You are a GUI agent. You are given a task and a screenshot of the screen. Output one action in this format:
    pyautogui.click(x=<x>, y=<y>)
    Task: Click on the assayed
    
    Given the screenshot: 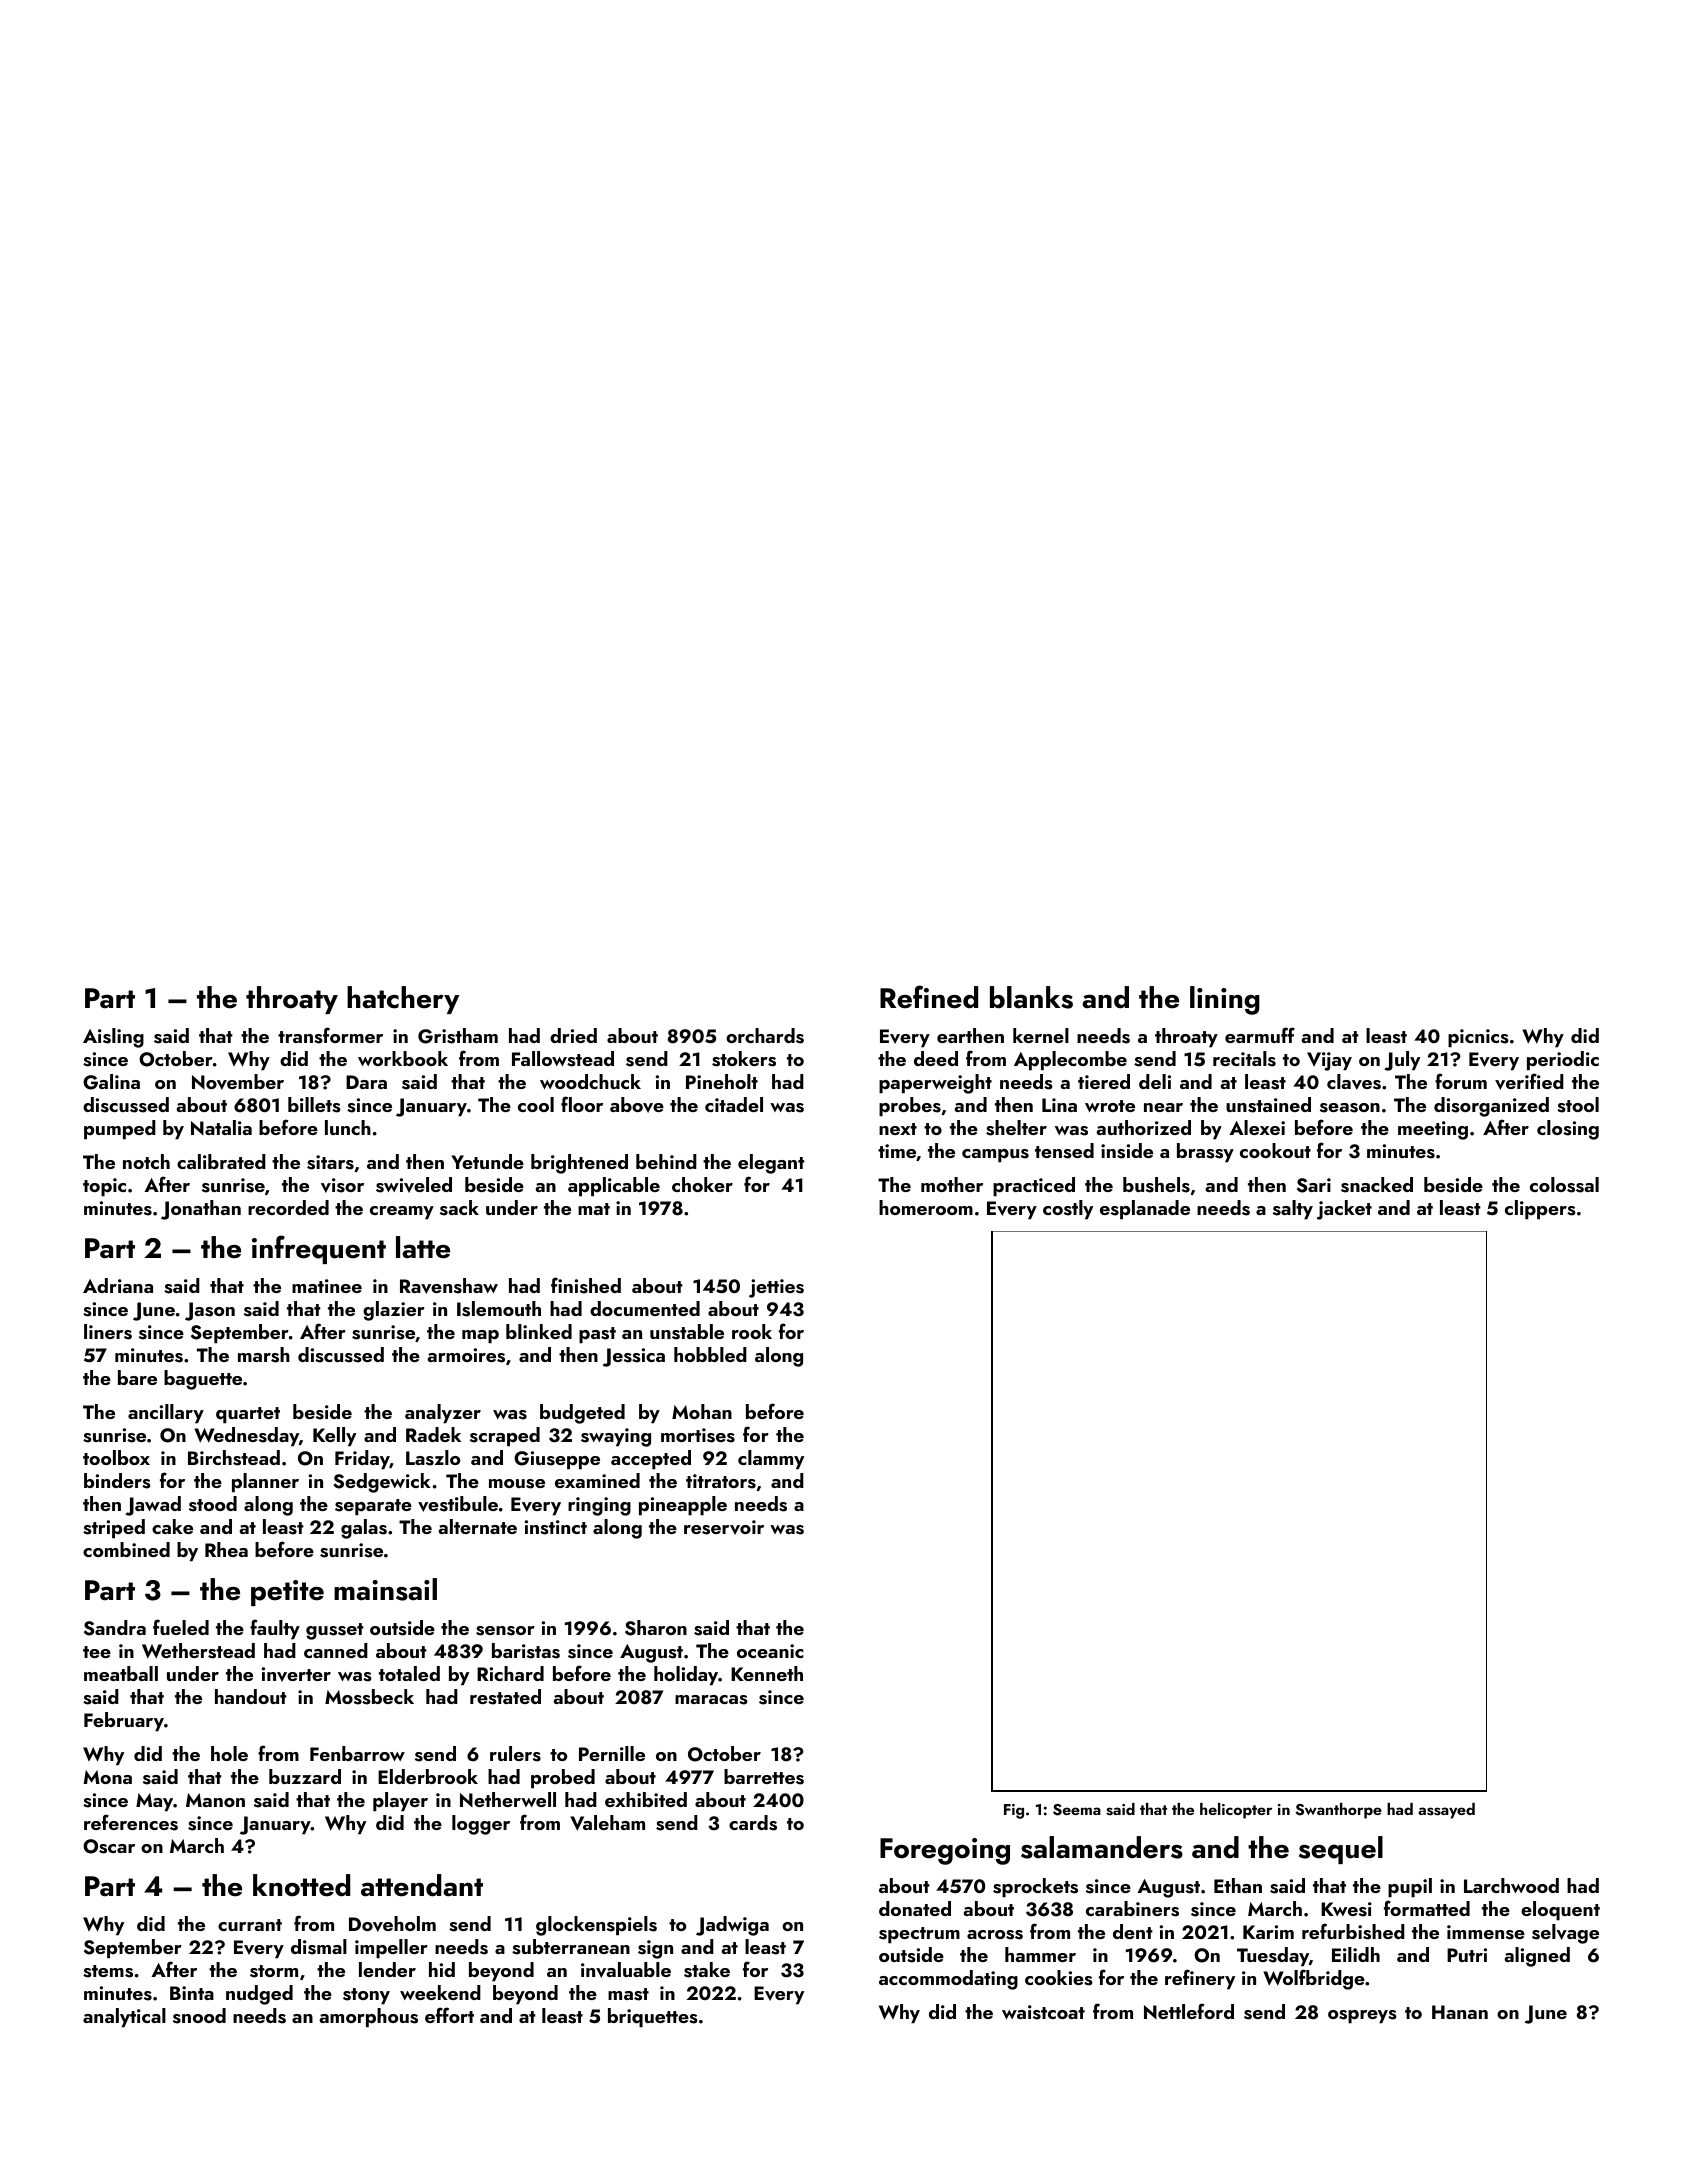 What is the action you would take?
    pyautogui.click(x=1446, y=1811)
